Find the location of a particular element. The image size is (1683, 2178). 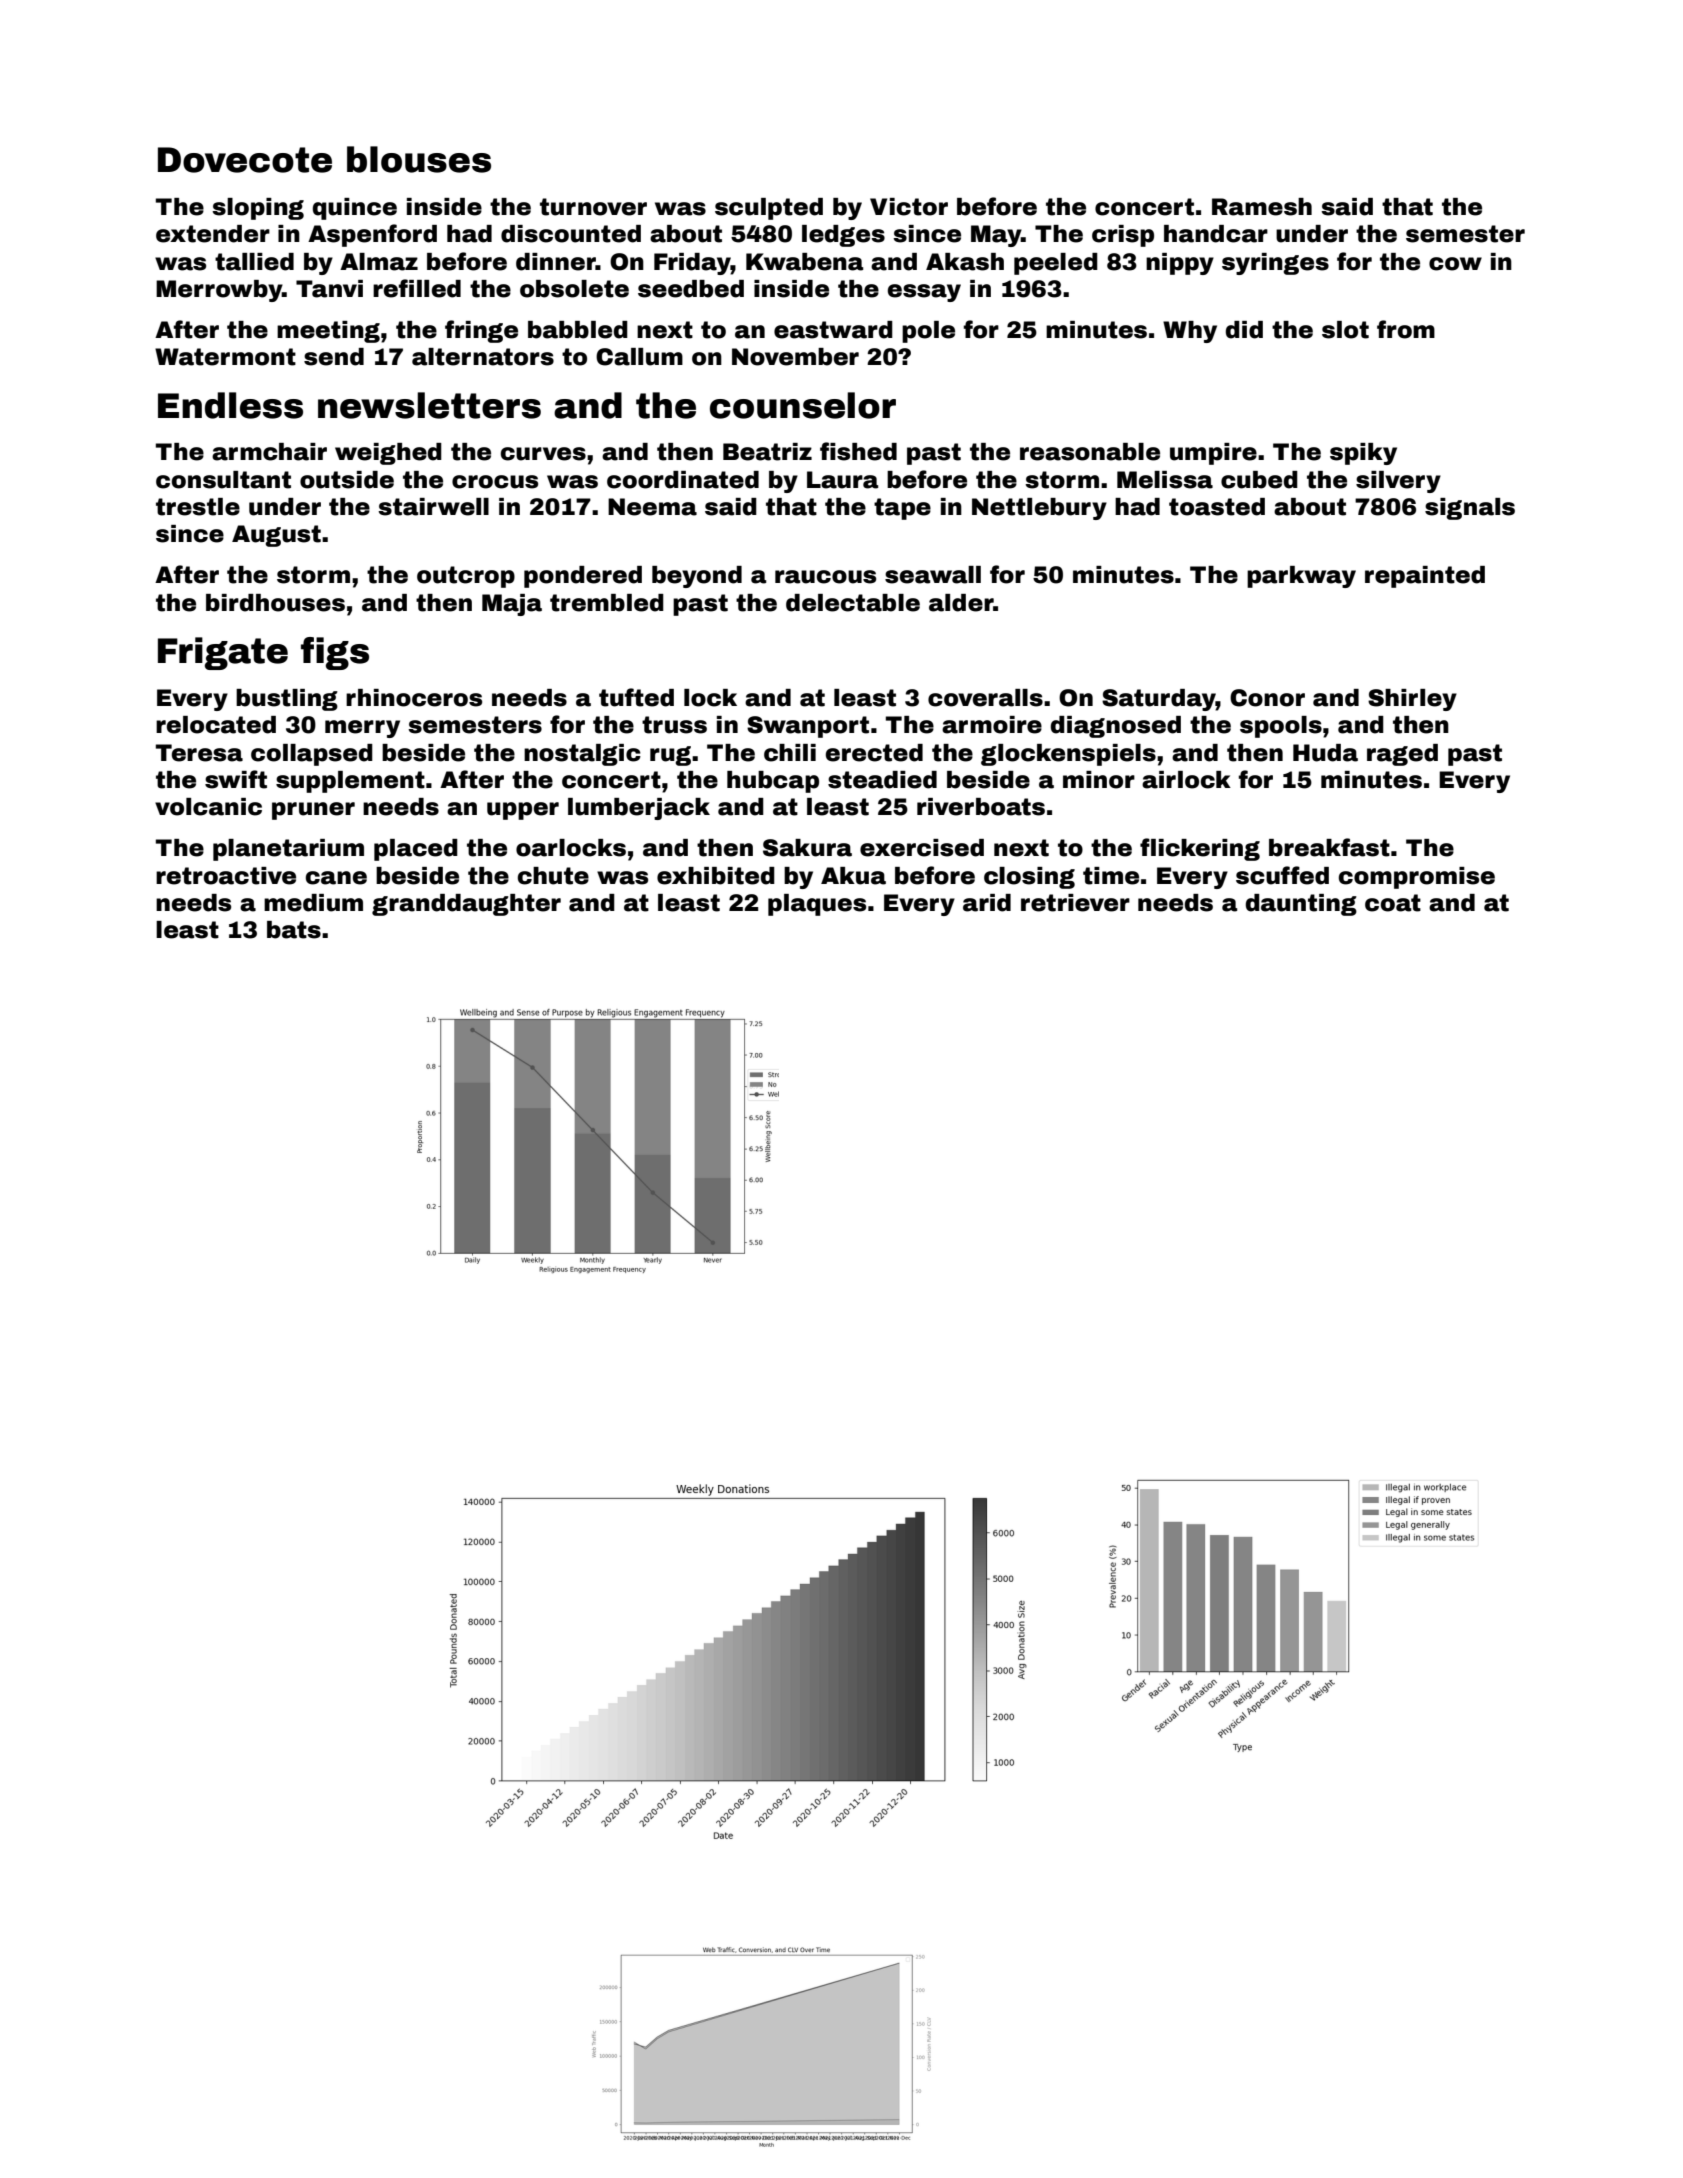

rug is located at coordinates (670, 756).
